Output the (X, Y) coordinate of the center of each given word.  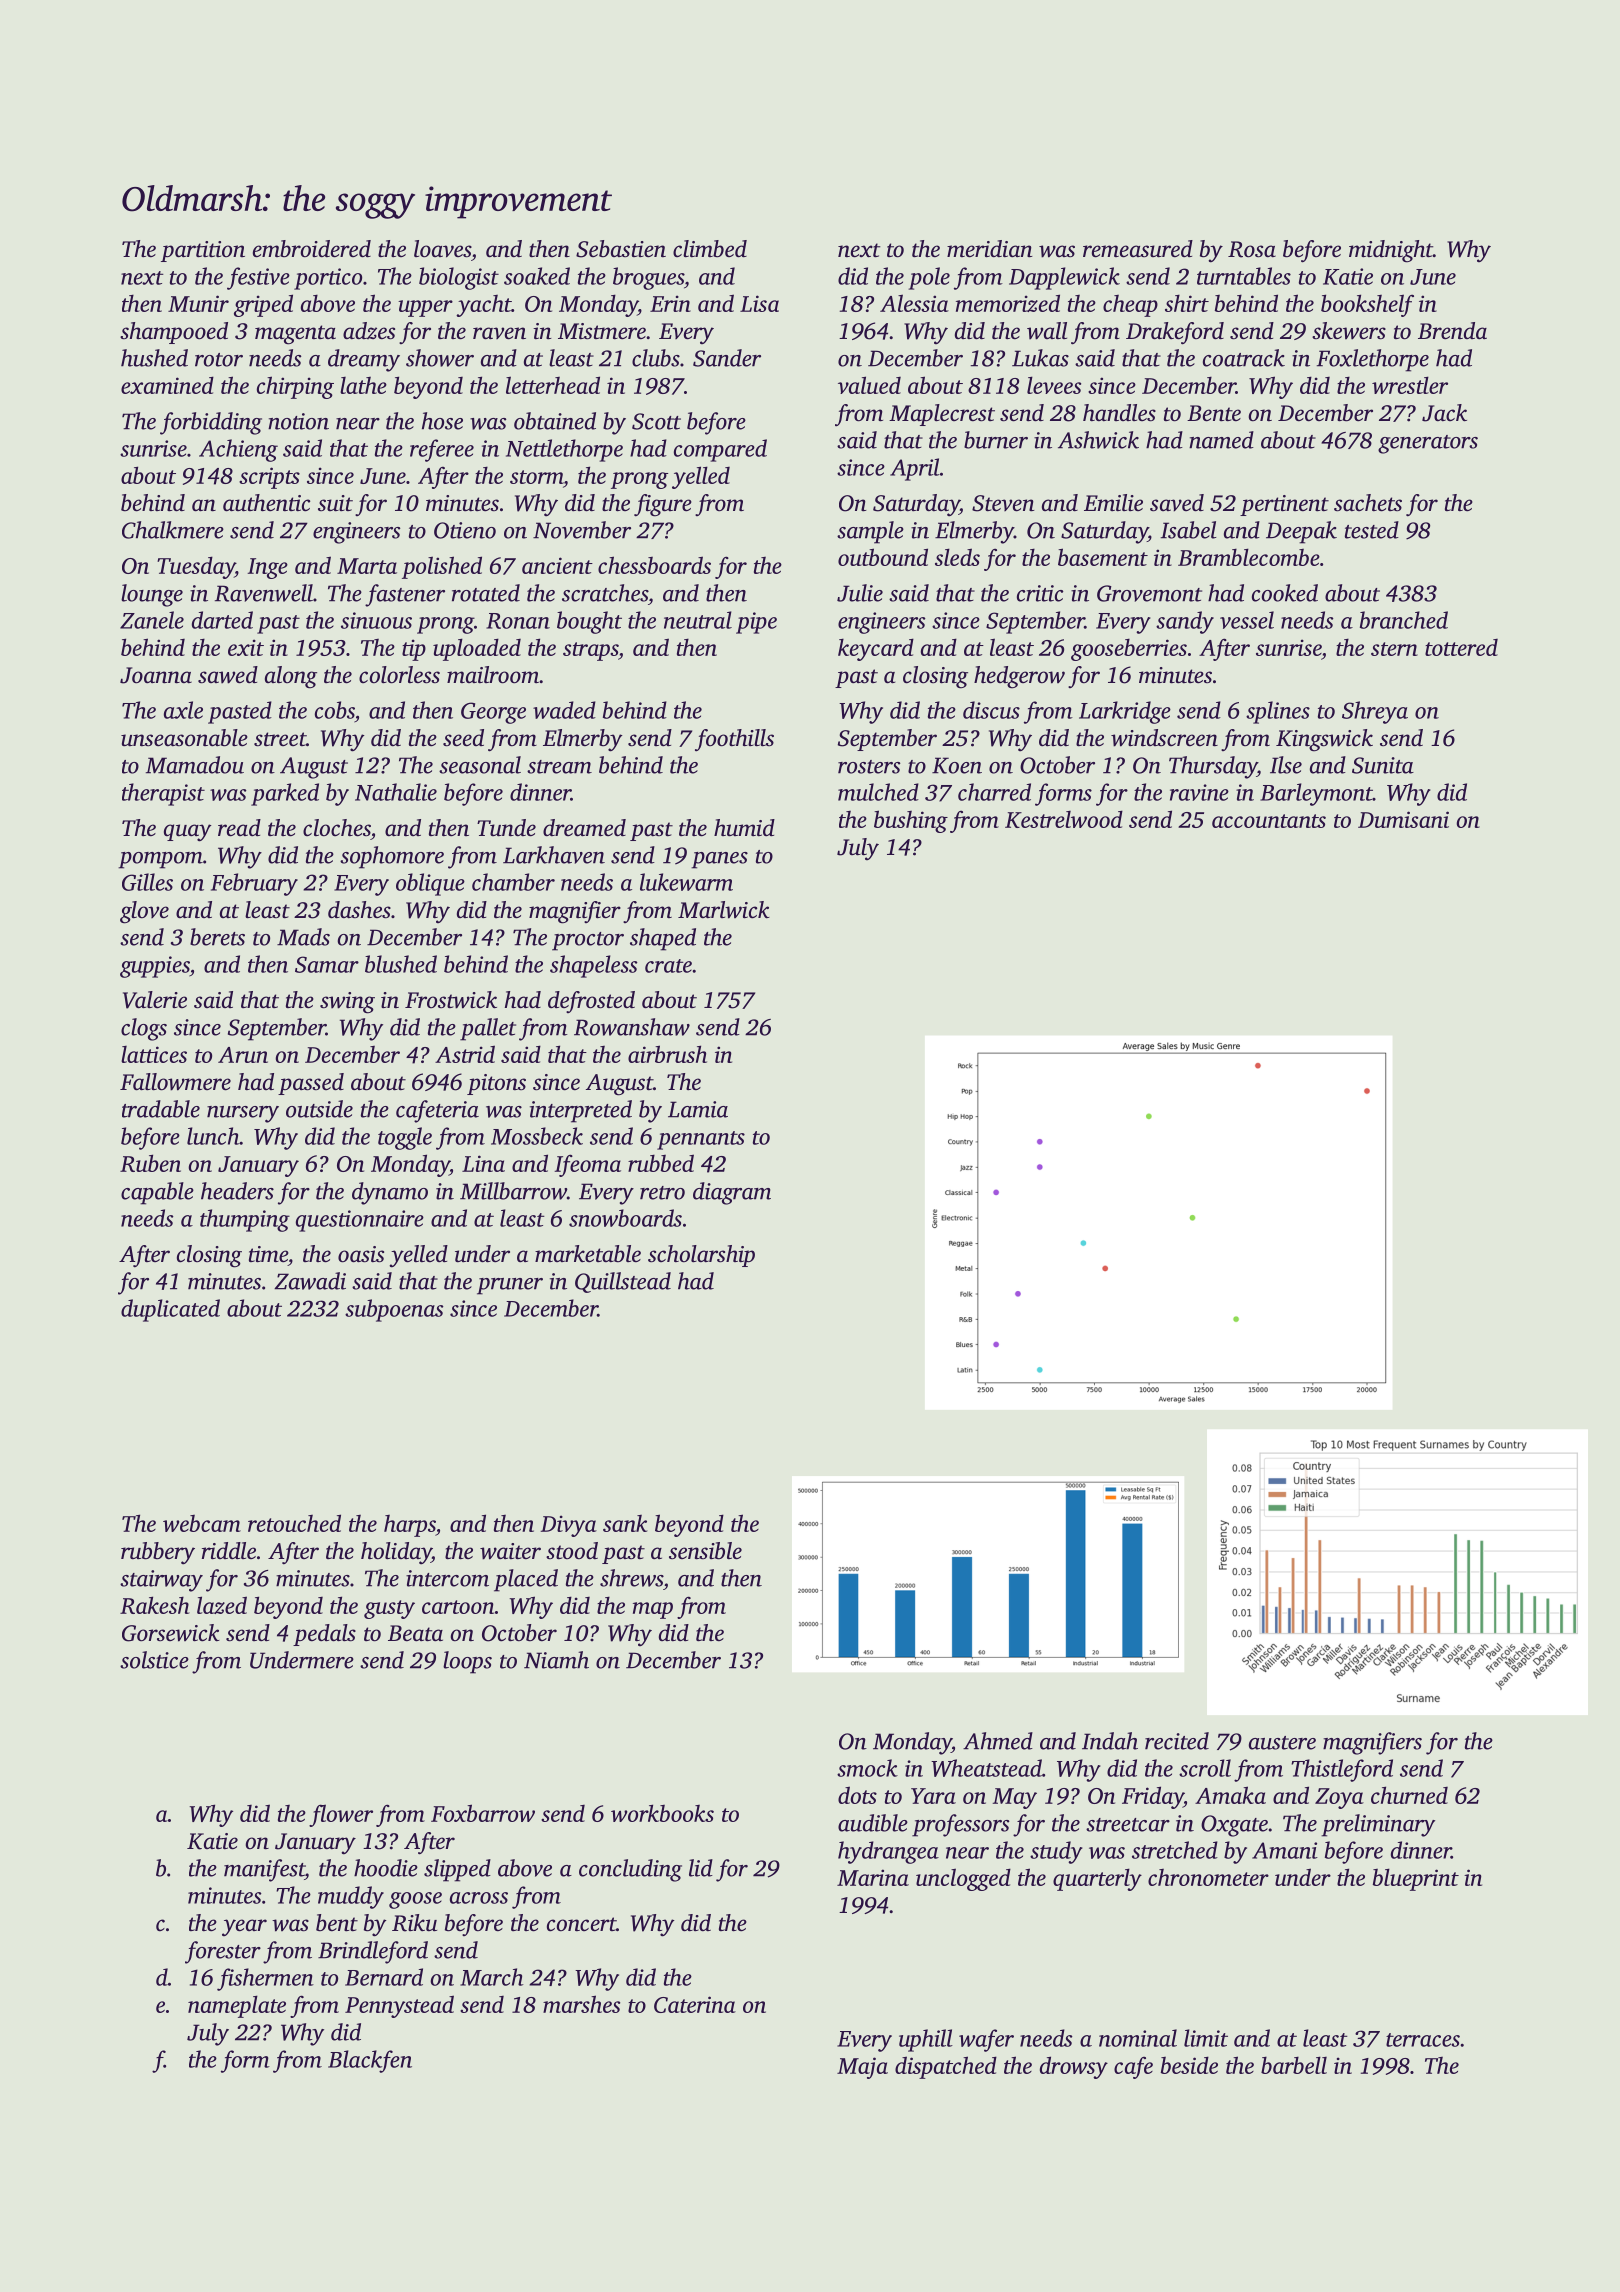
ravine (1199, 792)
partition (203, 251)
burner (996, 440)
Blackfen (370, 2061)
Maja (862, 2068)
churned (1409, 1795)
